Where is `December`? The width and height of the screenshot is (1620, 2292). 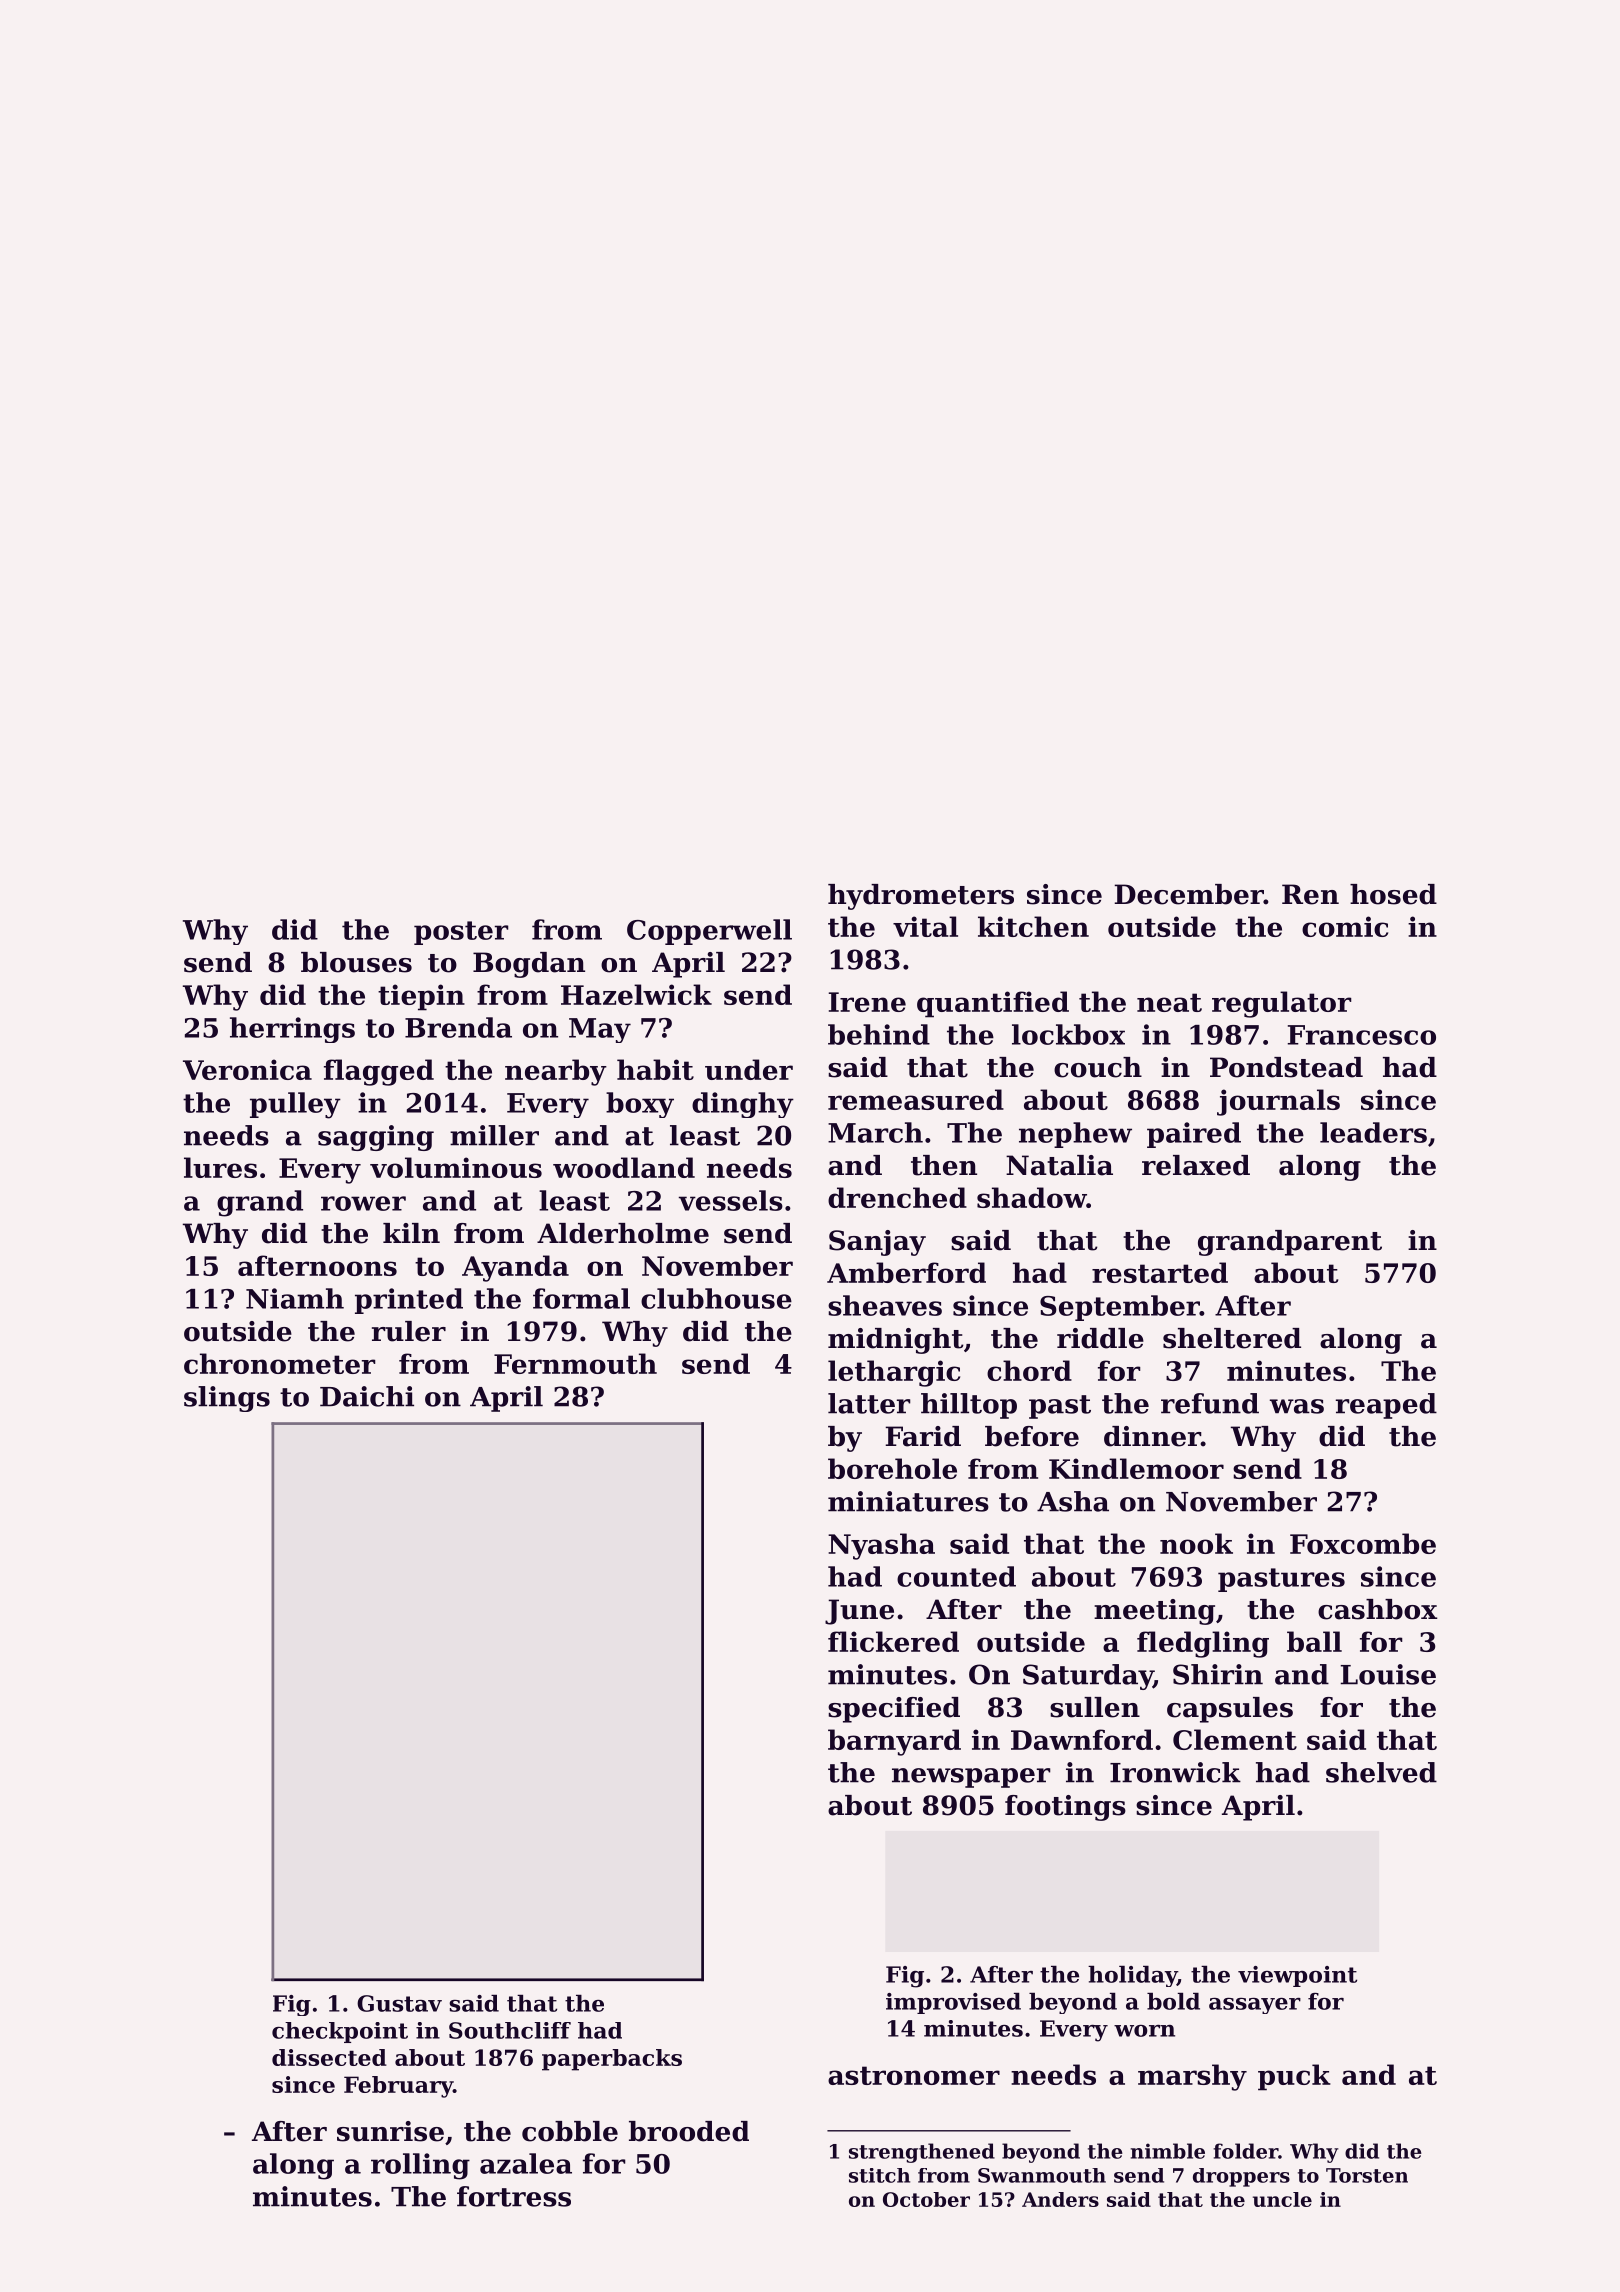
December is located at coordinates (1189, 894).
